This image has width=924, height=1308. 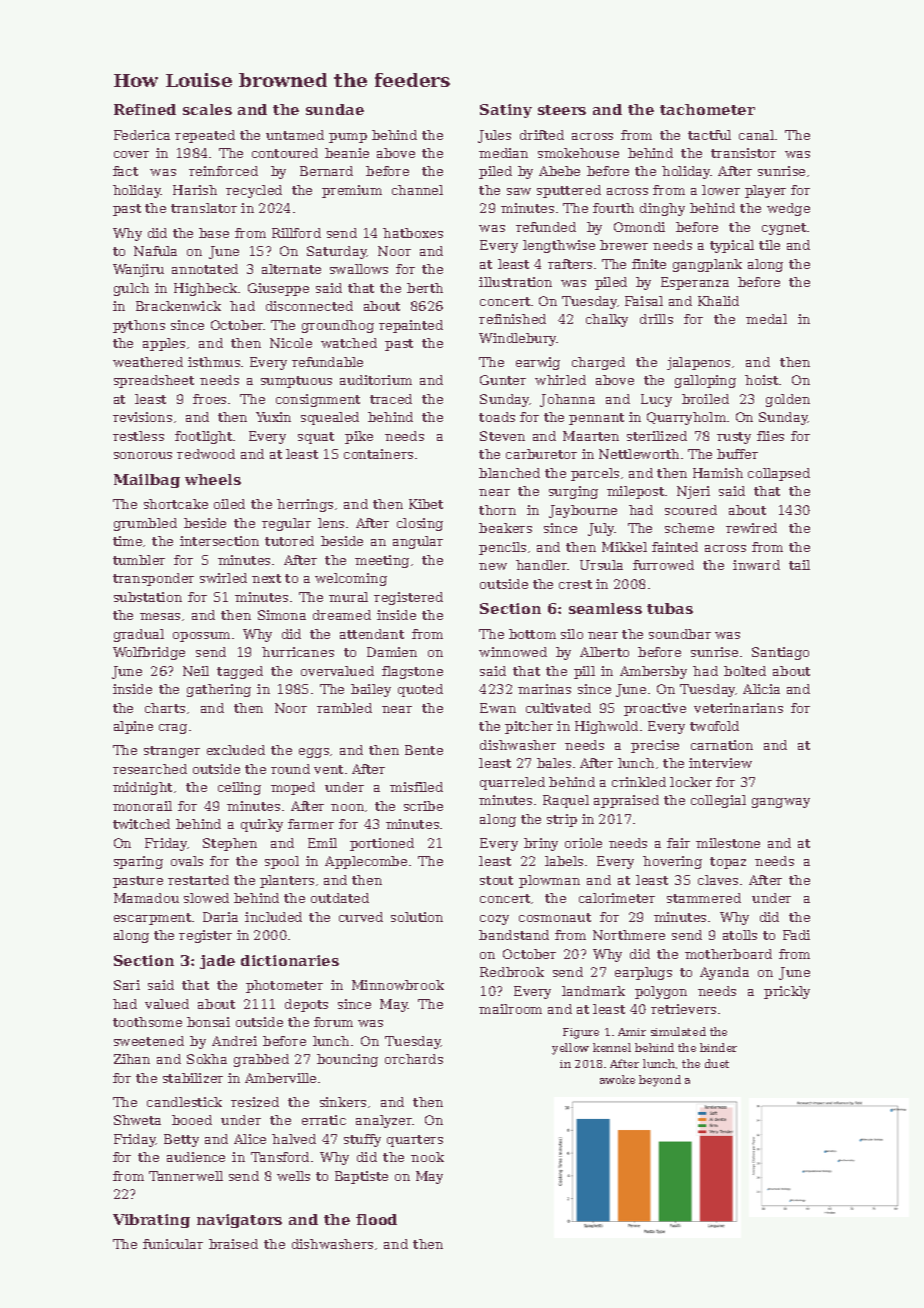 I want to click on pump, so click(x=348, y=138).
